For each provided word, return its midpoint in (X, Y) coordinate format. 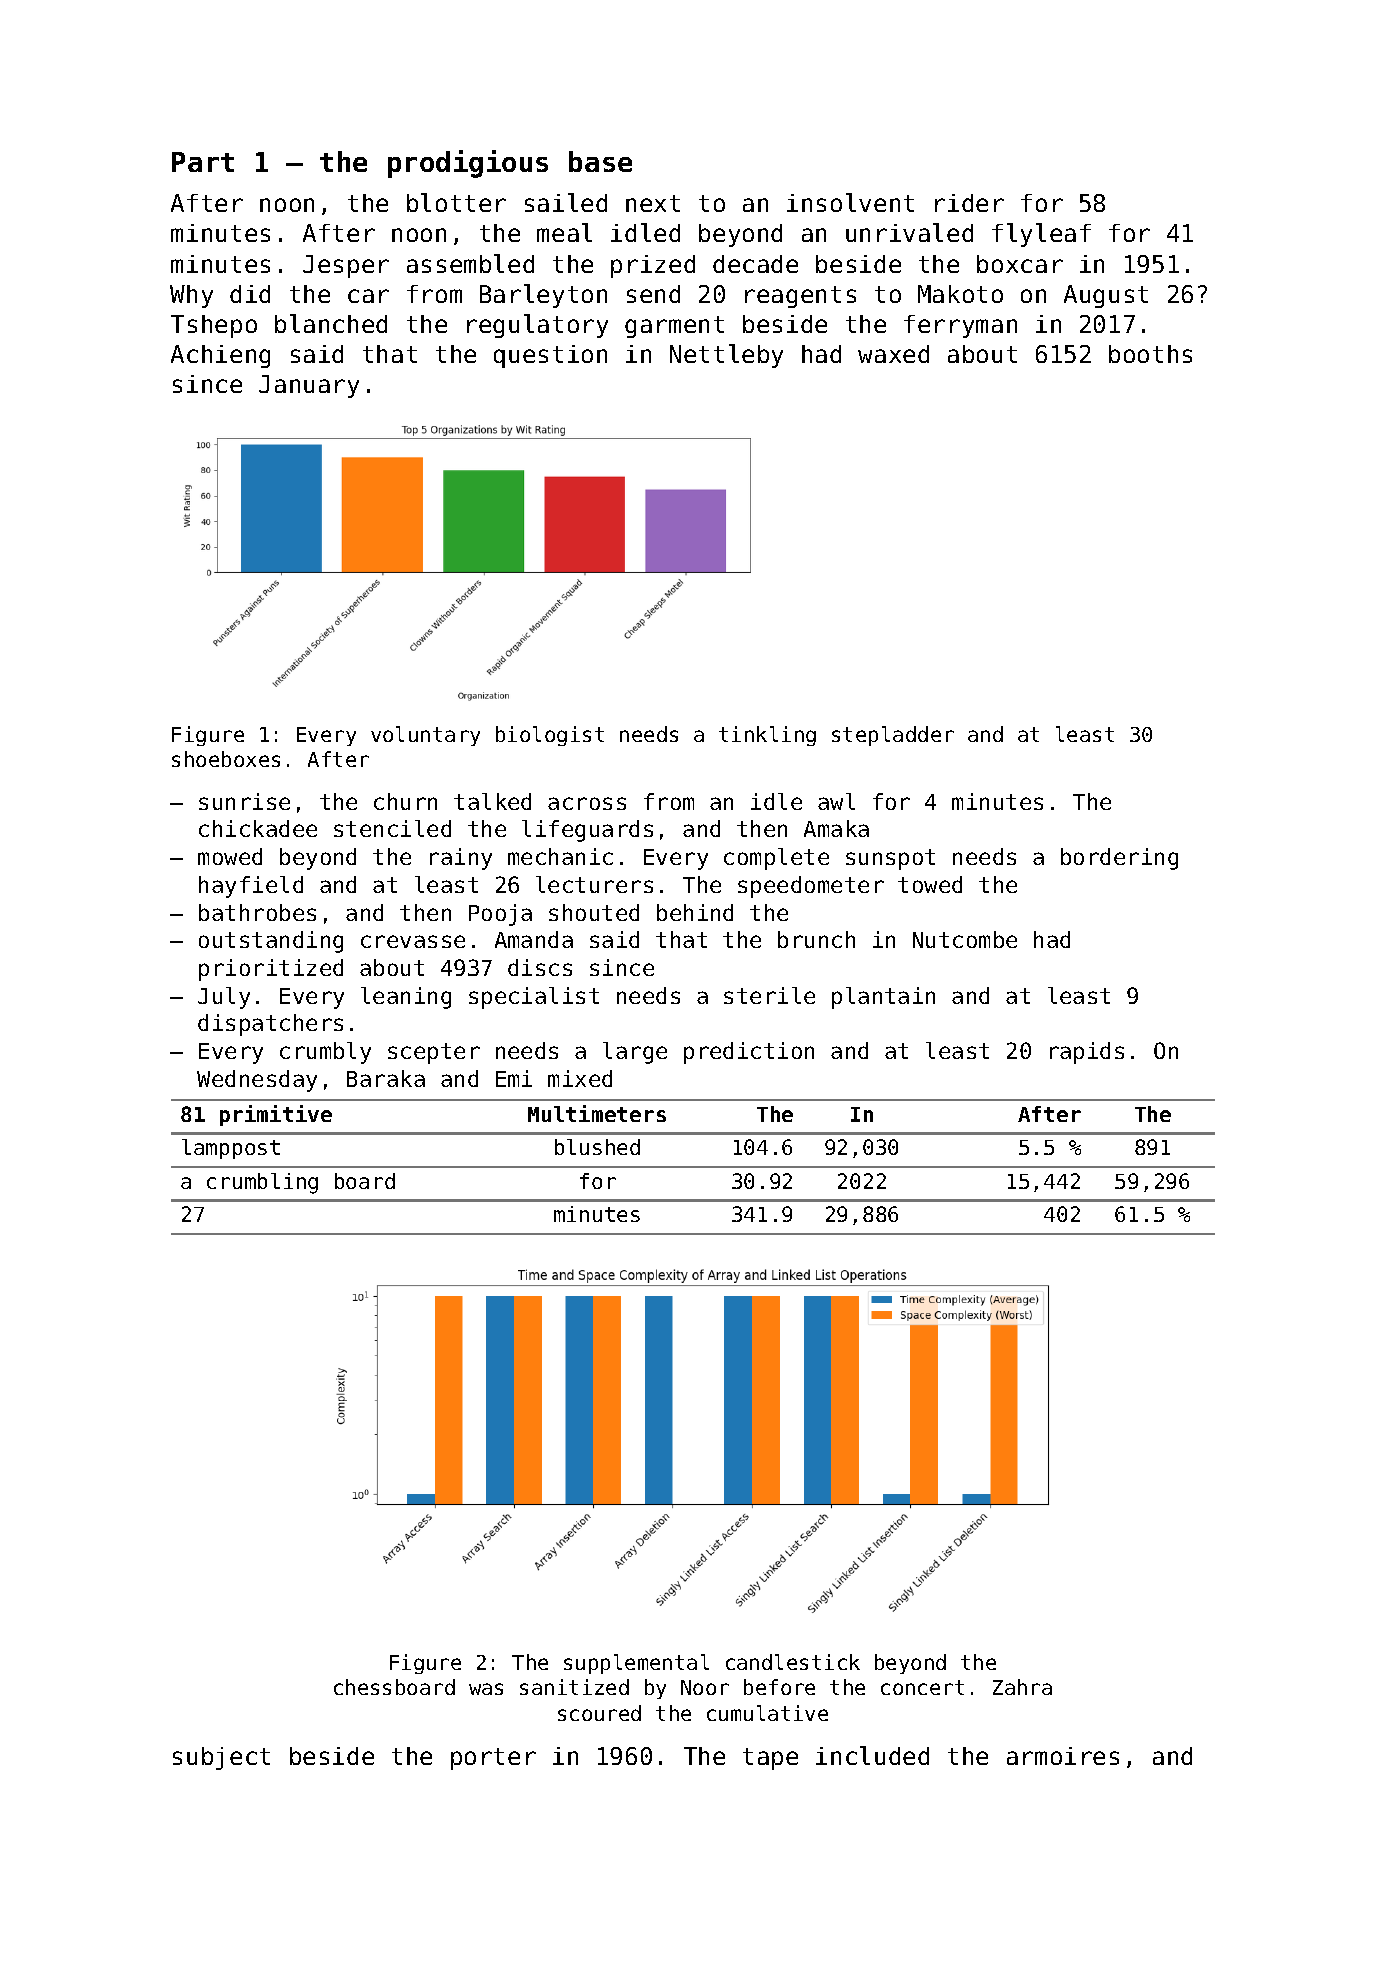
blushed (597, 1147)
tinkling (767, 736)
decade (755, 264)
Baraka (386, 1078)
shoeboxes (226, 759)
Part (203, 162)
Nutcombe (965, 939)
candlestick (793, 1662)
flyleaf (1041, 235)
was (486, 1689)
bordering (1119, 859)
